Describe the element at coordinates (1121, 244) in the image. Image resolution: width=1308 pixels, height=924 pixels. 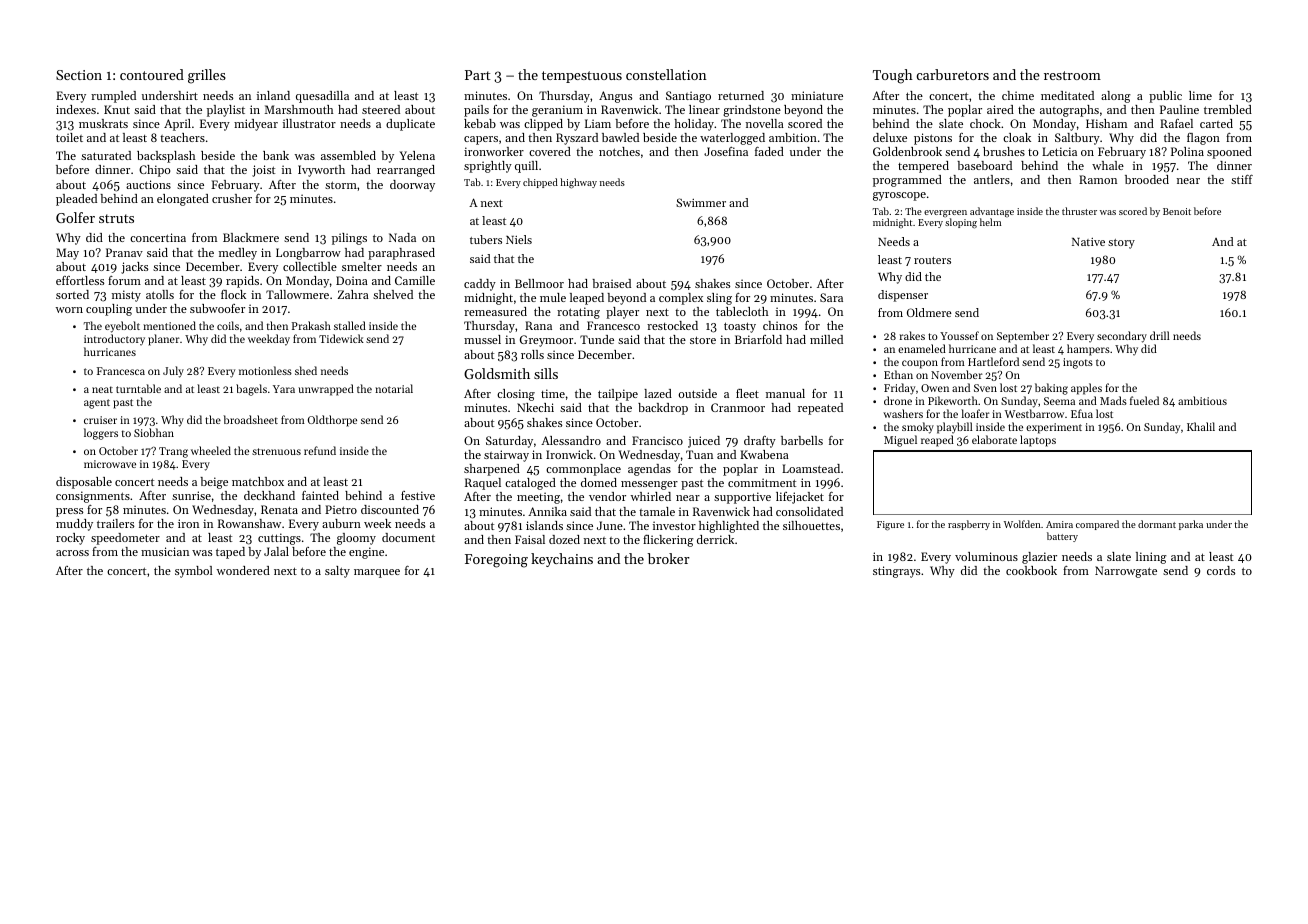
I see `story` at that location.
